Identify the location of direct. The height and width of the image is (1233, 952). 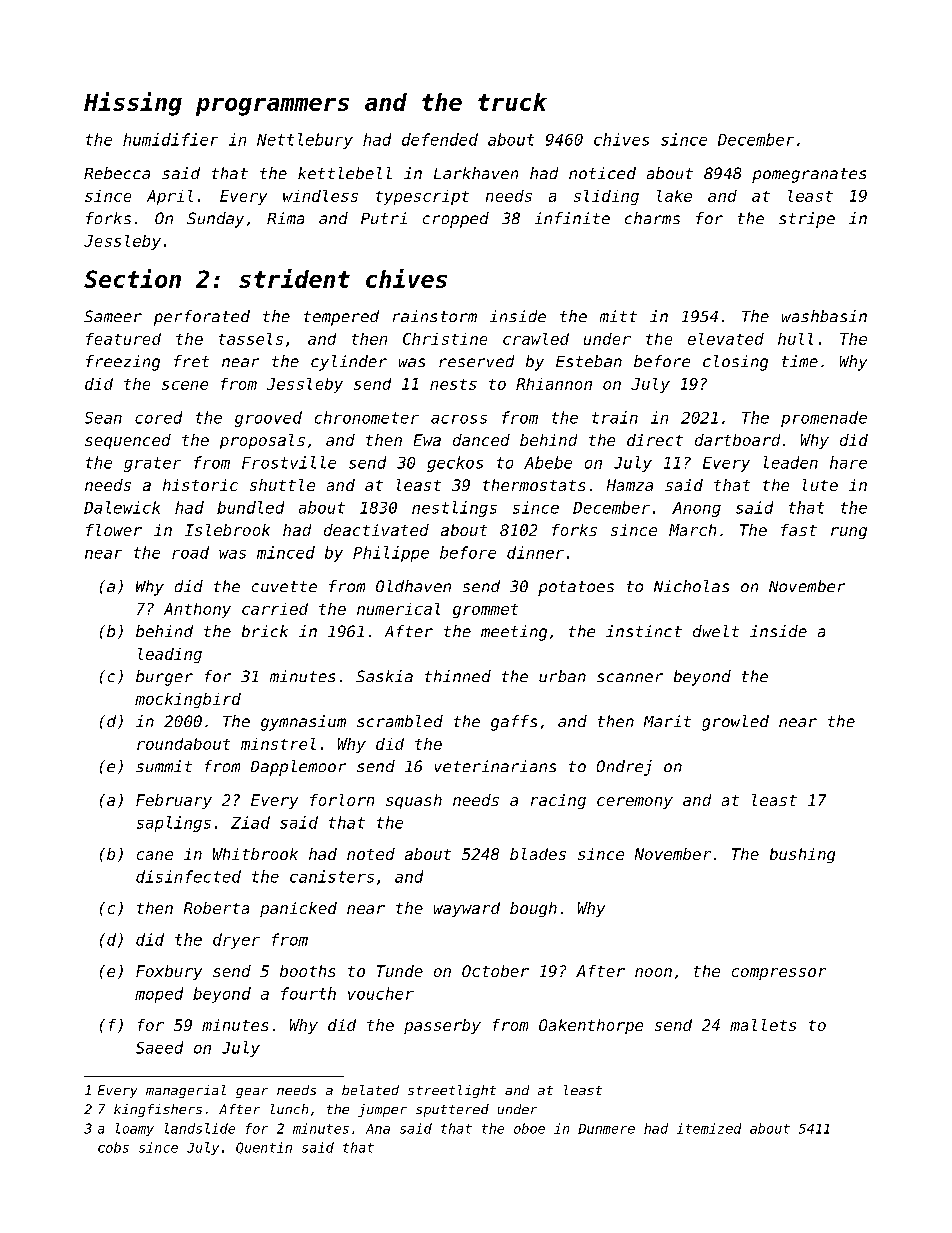
(655, 440).
